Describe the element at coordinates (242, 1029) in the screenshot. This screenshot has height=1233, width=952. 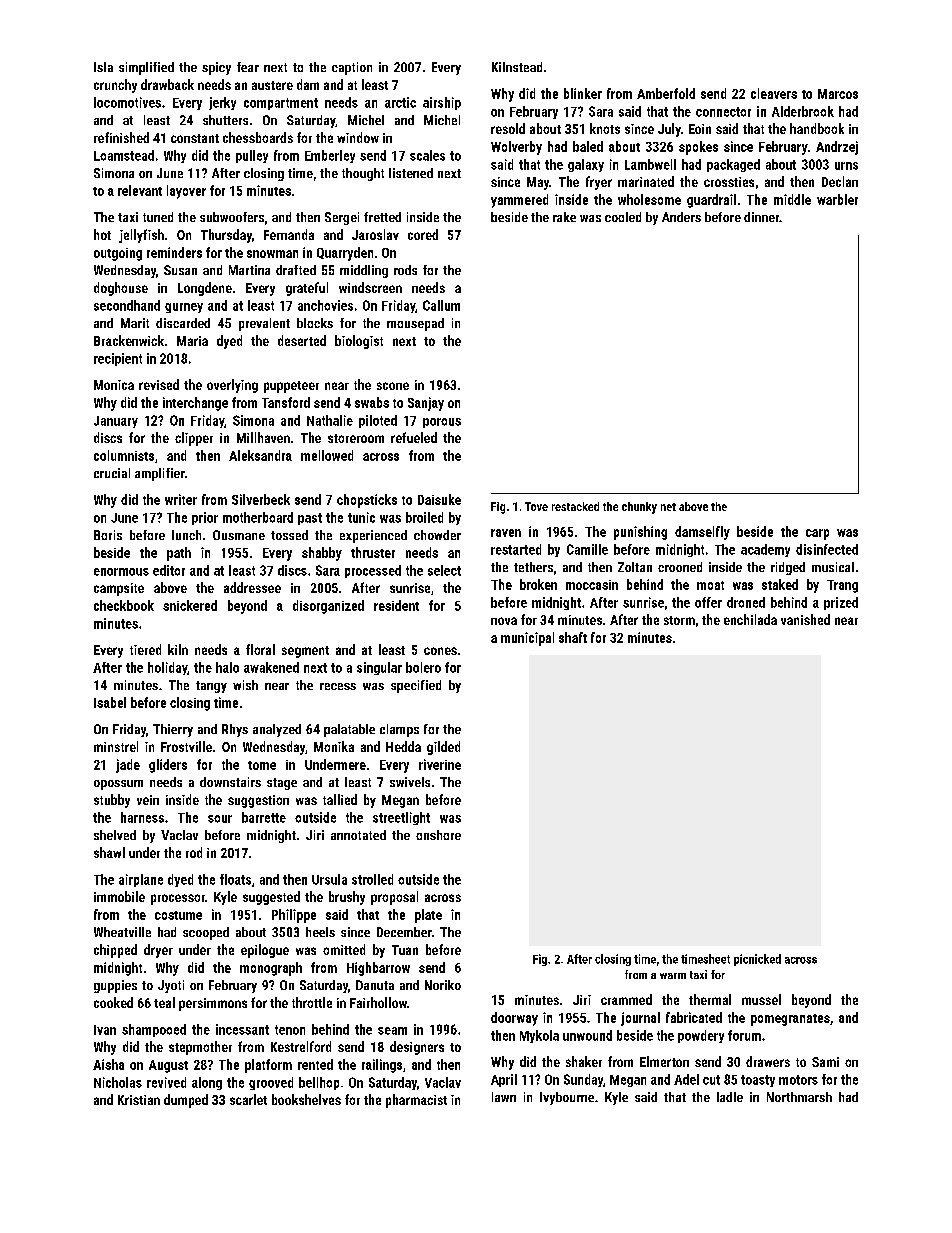
I see `incessant` at that location.
